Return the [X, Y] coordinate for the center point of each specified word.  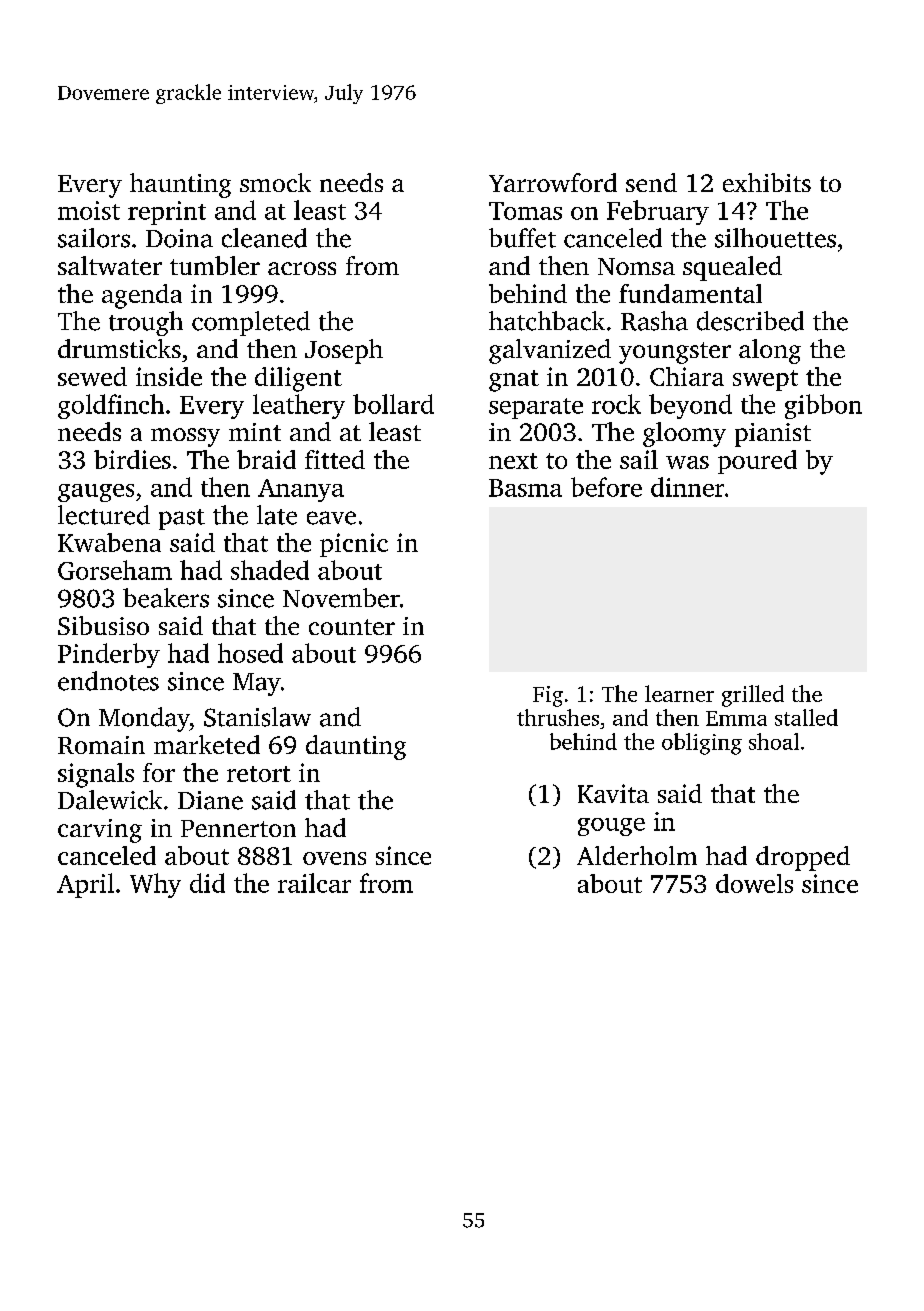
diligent [298, 379]
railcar [314, 883]
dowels [754, 883]
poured [757, 462]
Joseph [344, 351]
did [207, 883]
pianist [773, 435]
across [302, 268]
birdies [132, 459]
